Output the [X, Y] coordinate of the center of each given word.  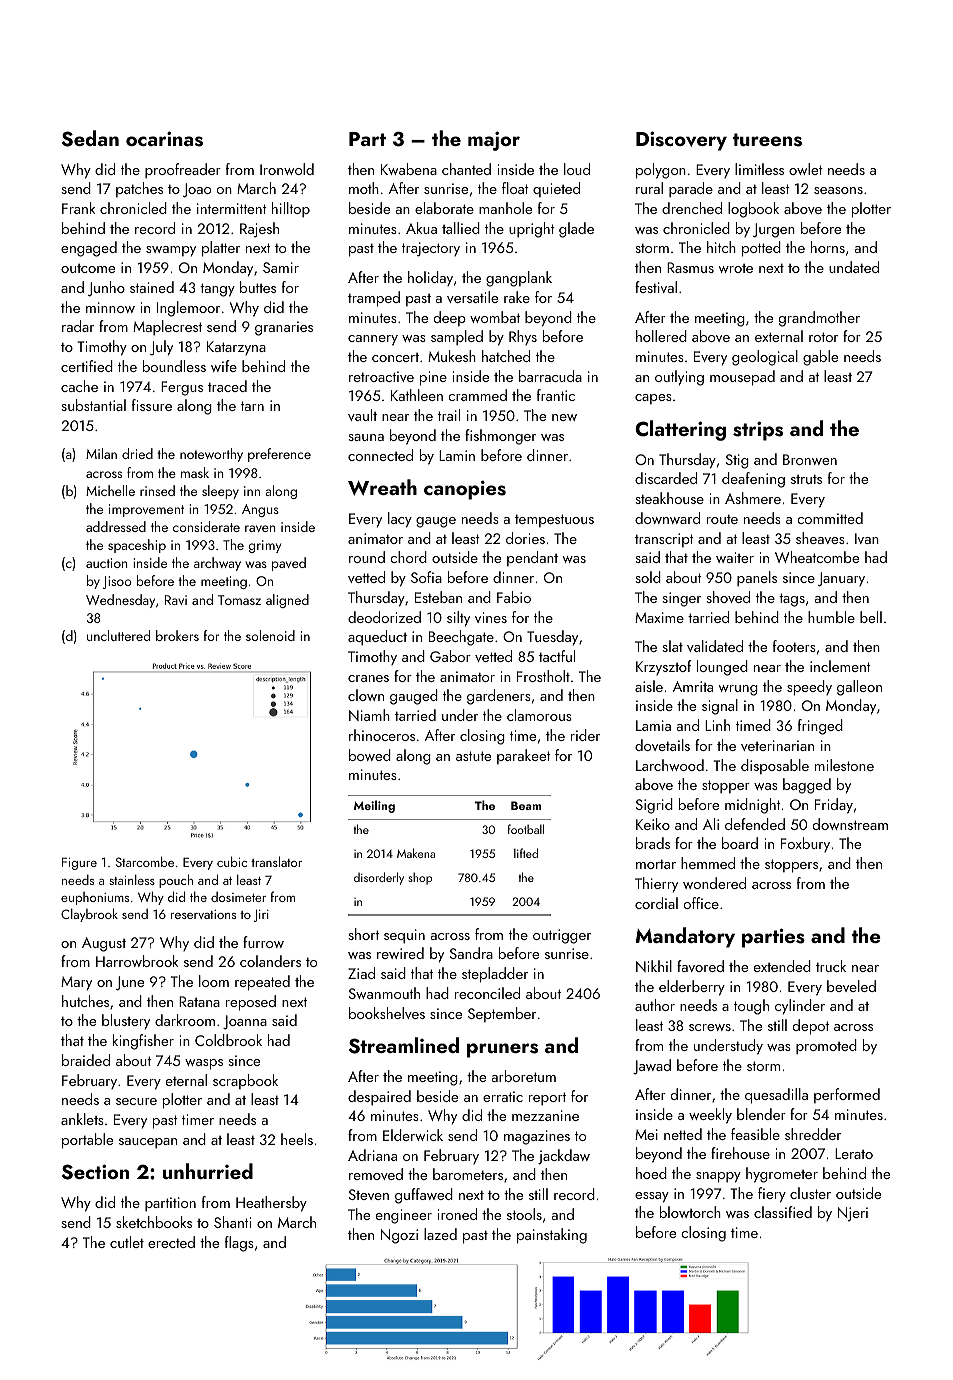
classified [783, 1212]
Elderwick [413, 1135]
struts [806, 479]
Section [95, 1172]
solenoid [270, 635]
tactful [557, 656]
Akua [421, 228]
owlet [806, 169]
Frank [78, 208]
